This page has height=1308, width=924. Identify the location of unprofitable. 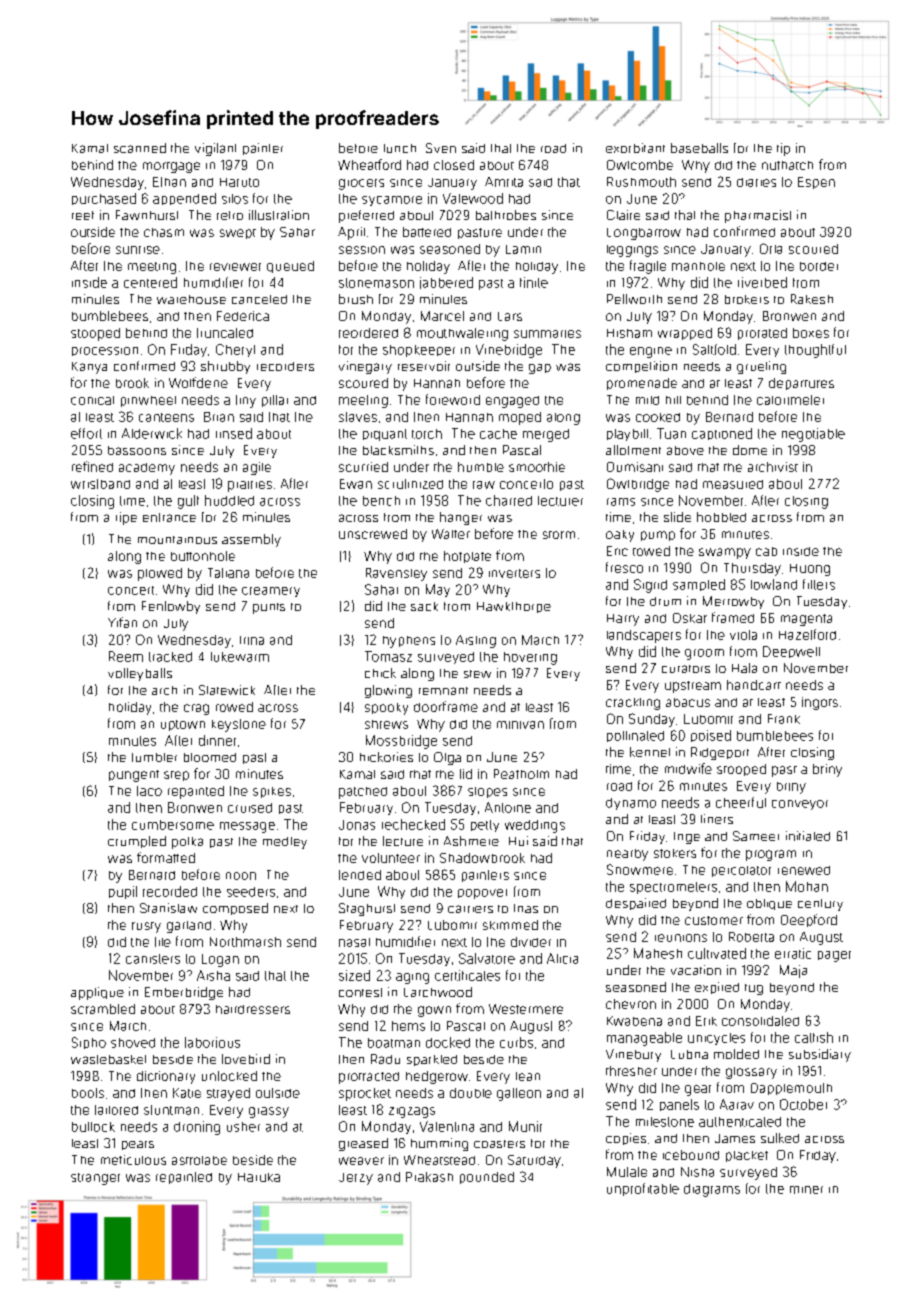
(643, 1189).
